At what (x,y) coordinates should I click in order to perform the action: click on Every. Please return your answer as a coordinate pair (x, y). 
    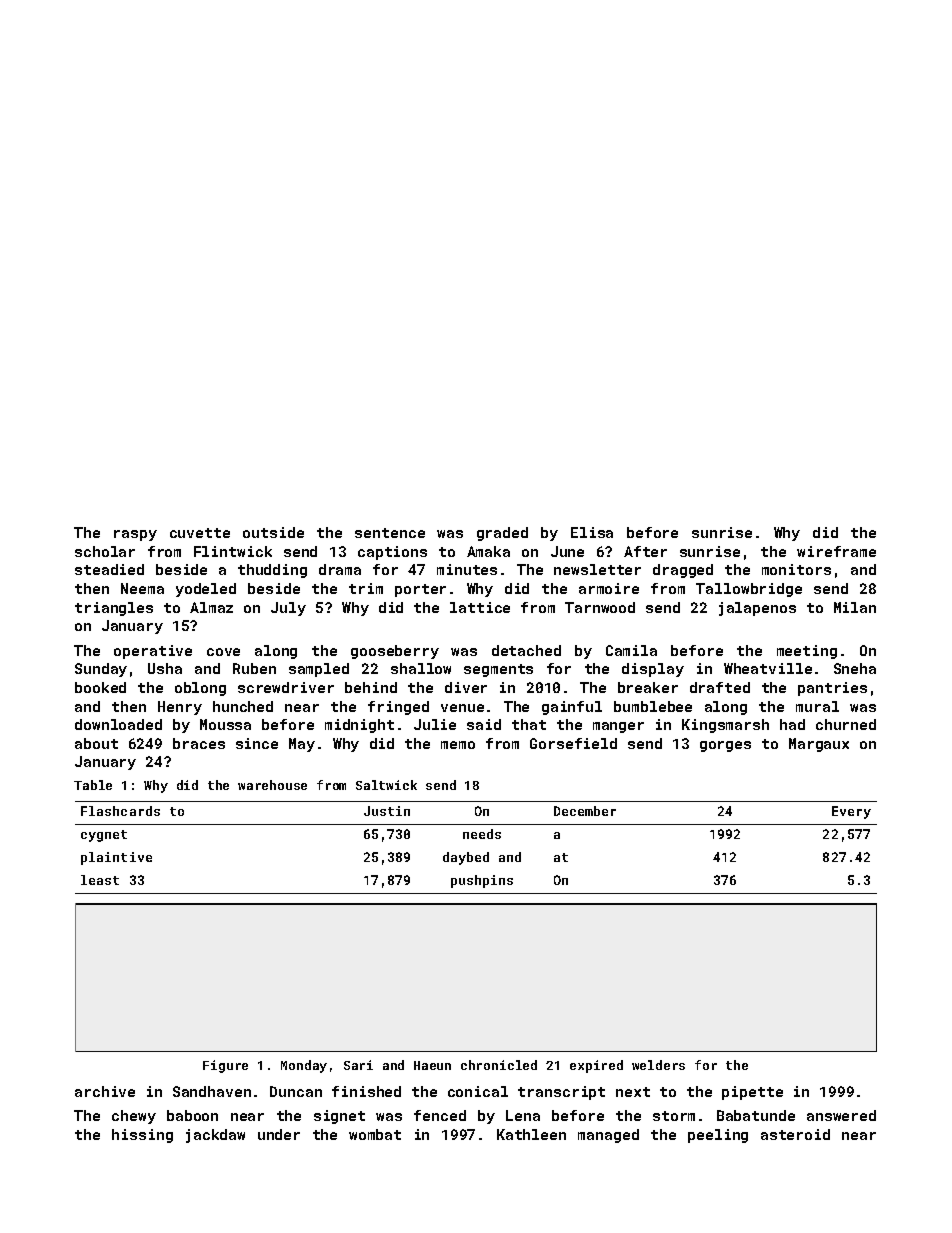
    Looking at the image, I should click on (851, 812).
